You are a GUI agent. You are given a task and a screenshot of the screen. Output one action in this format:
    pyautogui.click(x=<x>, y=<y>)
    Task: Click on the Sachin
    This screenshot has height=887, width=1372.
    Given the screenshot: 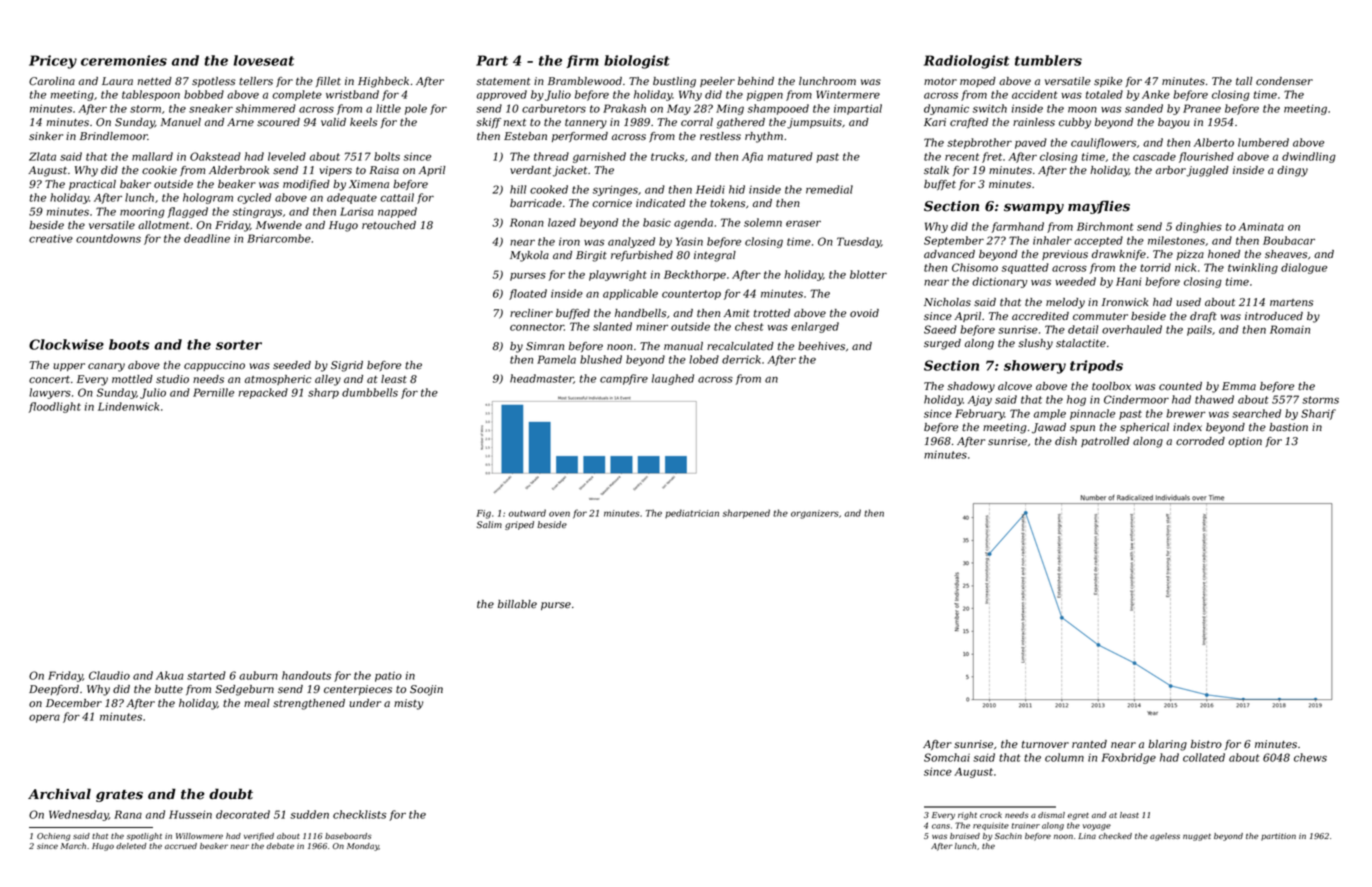 What is the action you would take?
    pyautogui.click(x=1008, y=836)
